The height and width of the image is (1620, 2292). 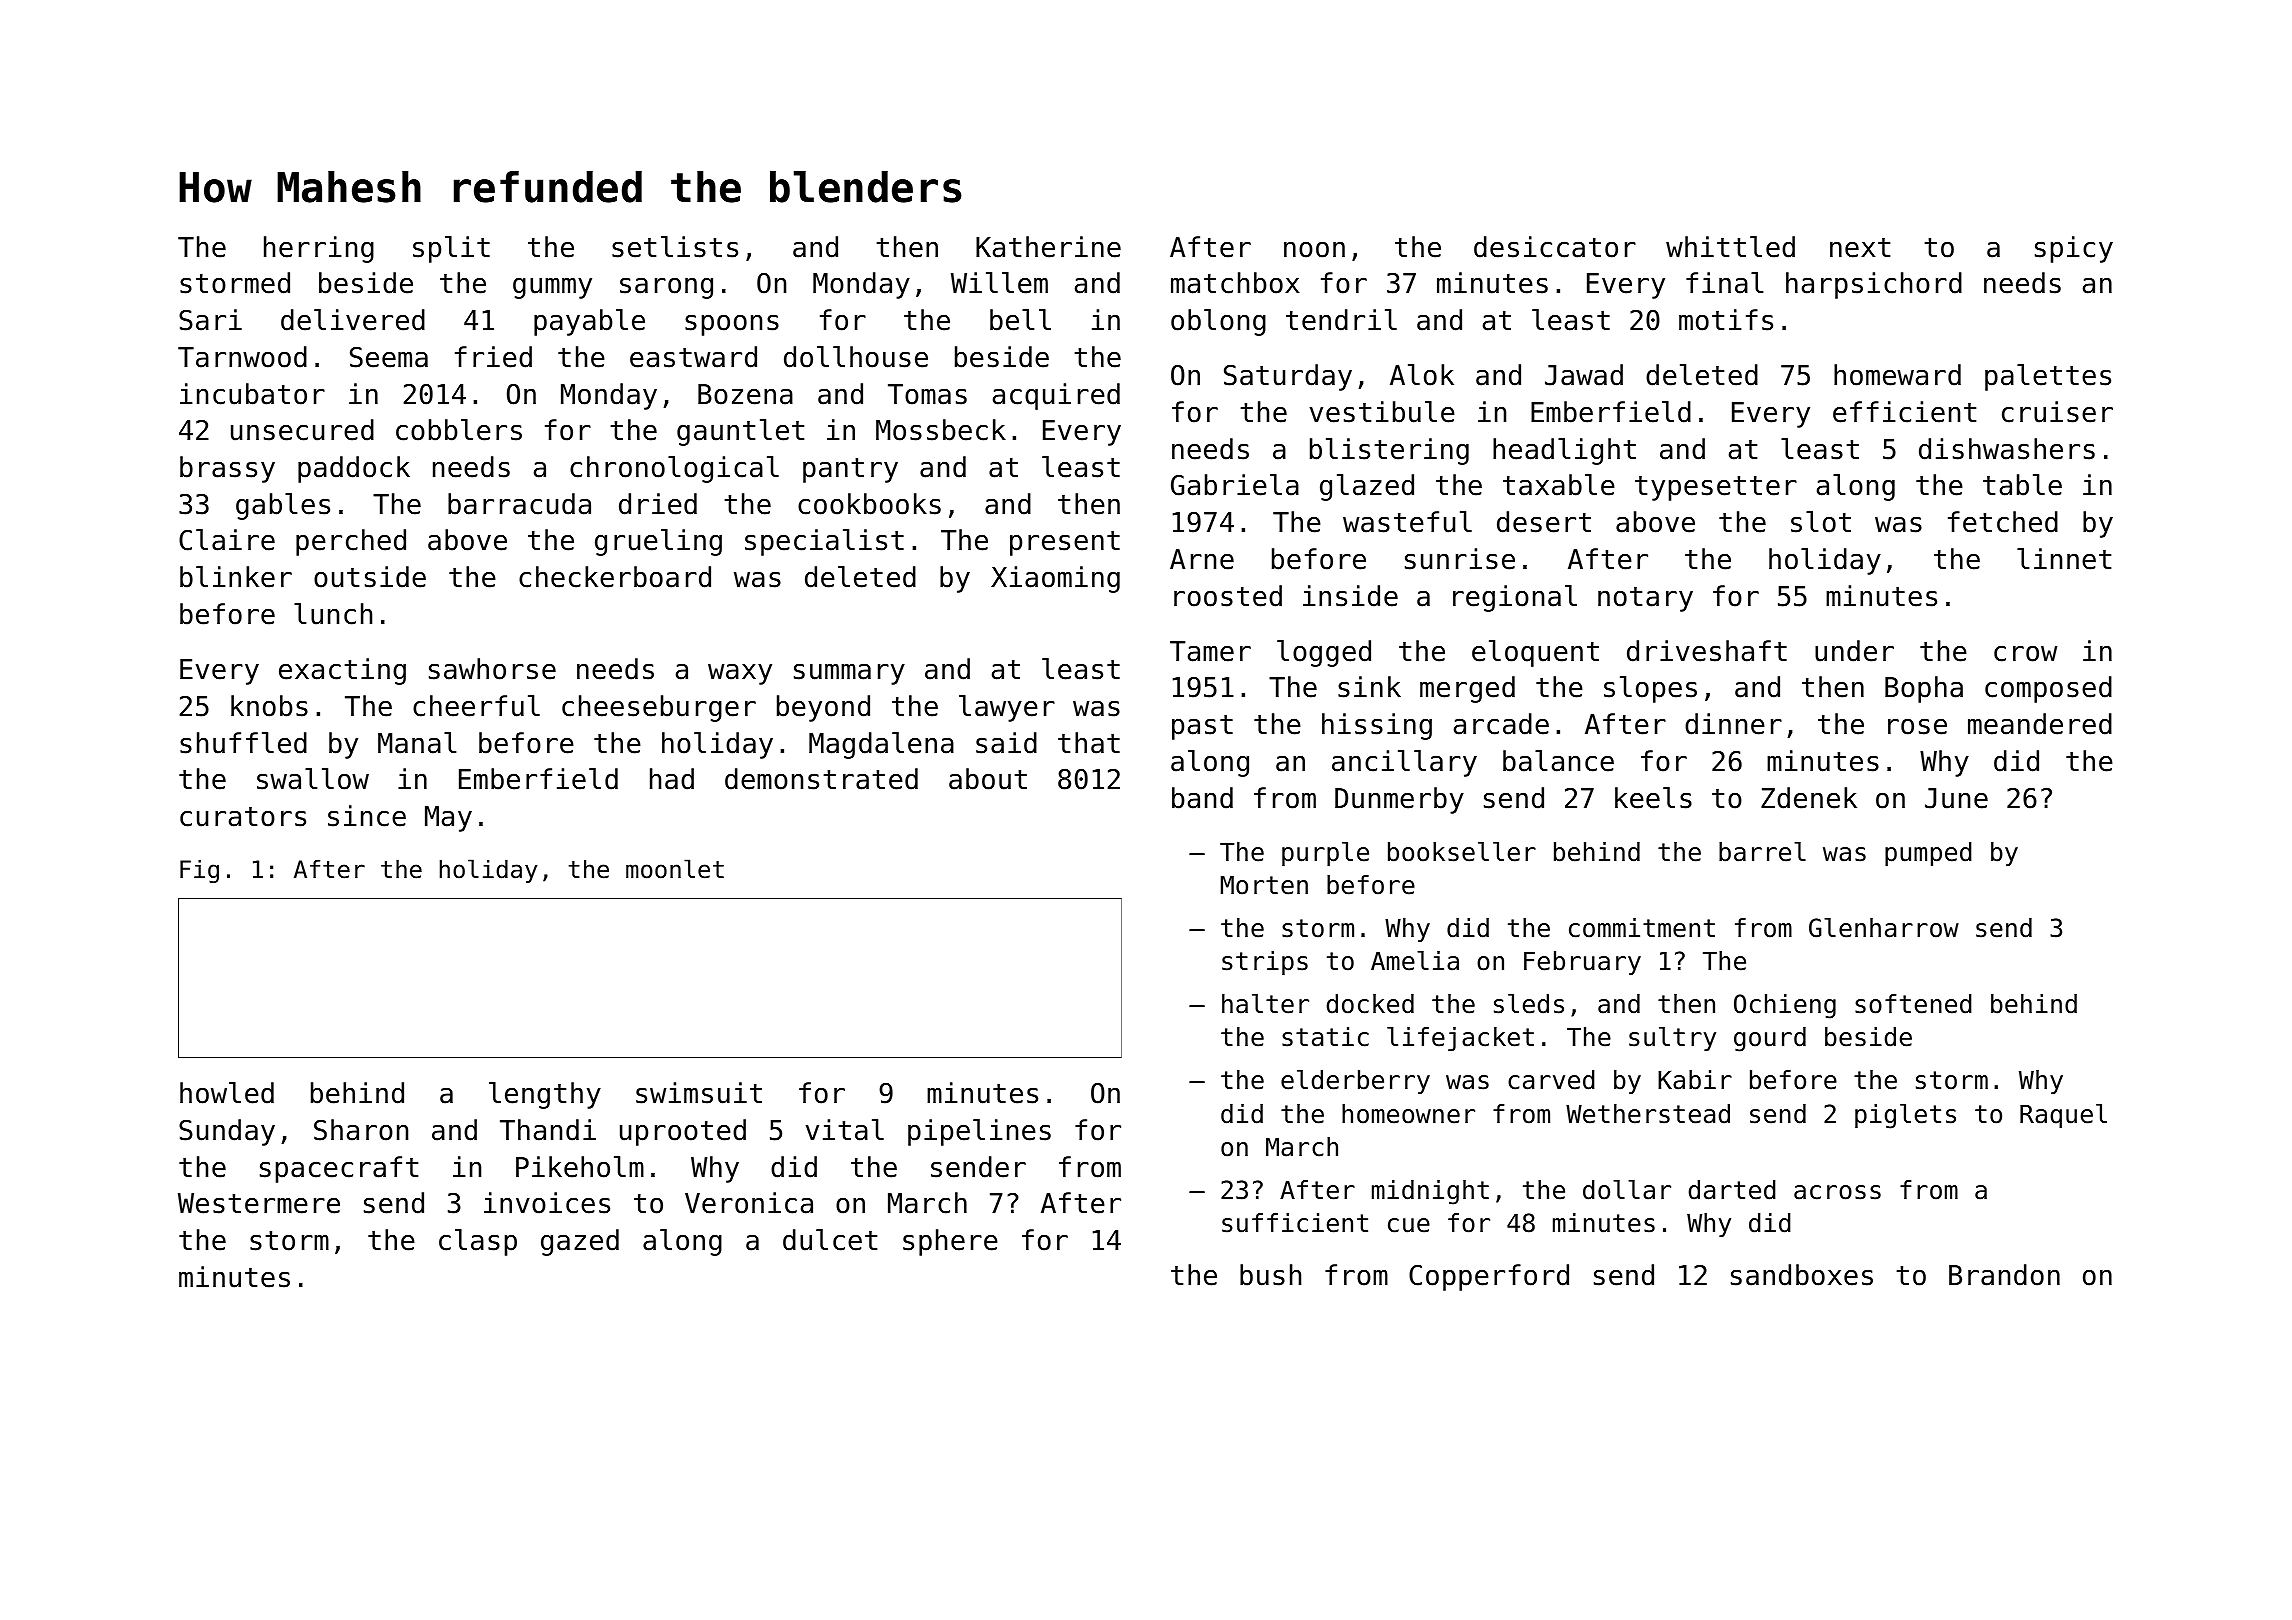 What do you see at coordinates (552, 288) in the image?
I see `gummy` at bounding box center [552, 288].
